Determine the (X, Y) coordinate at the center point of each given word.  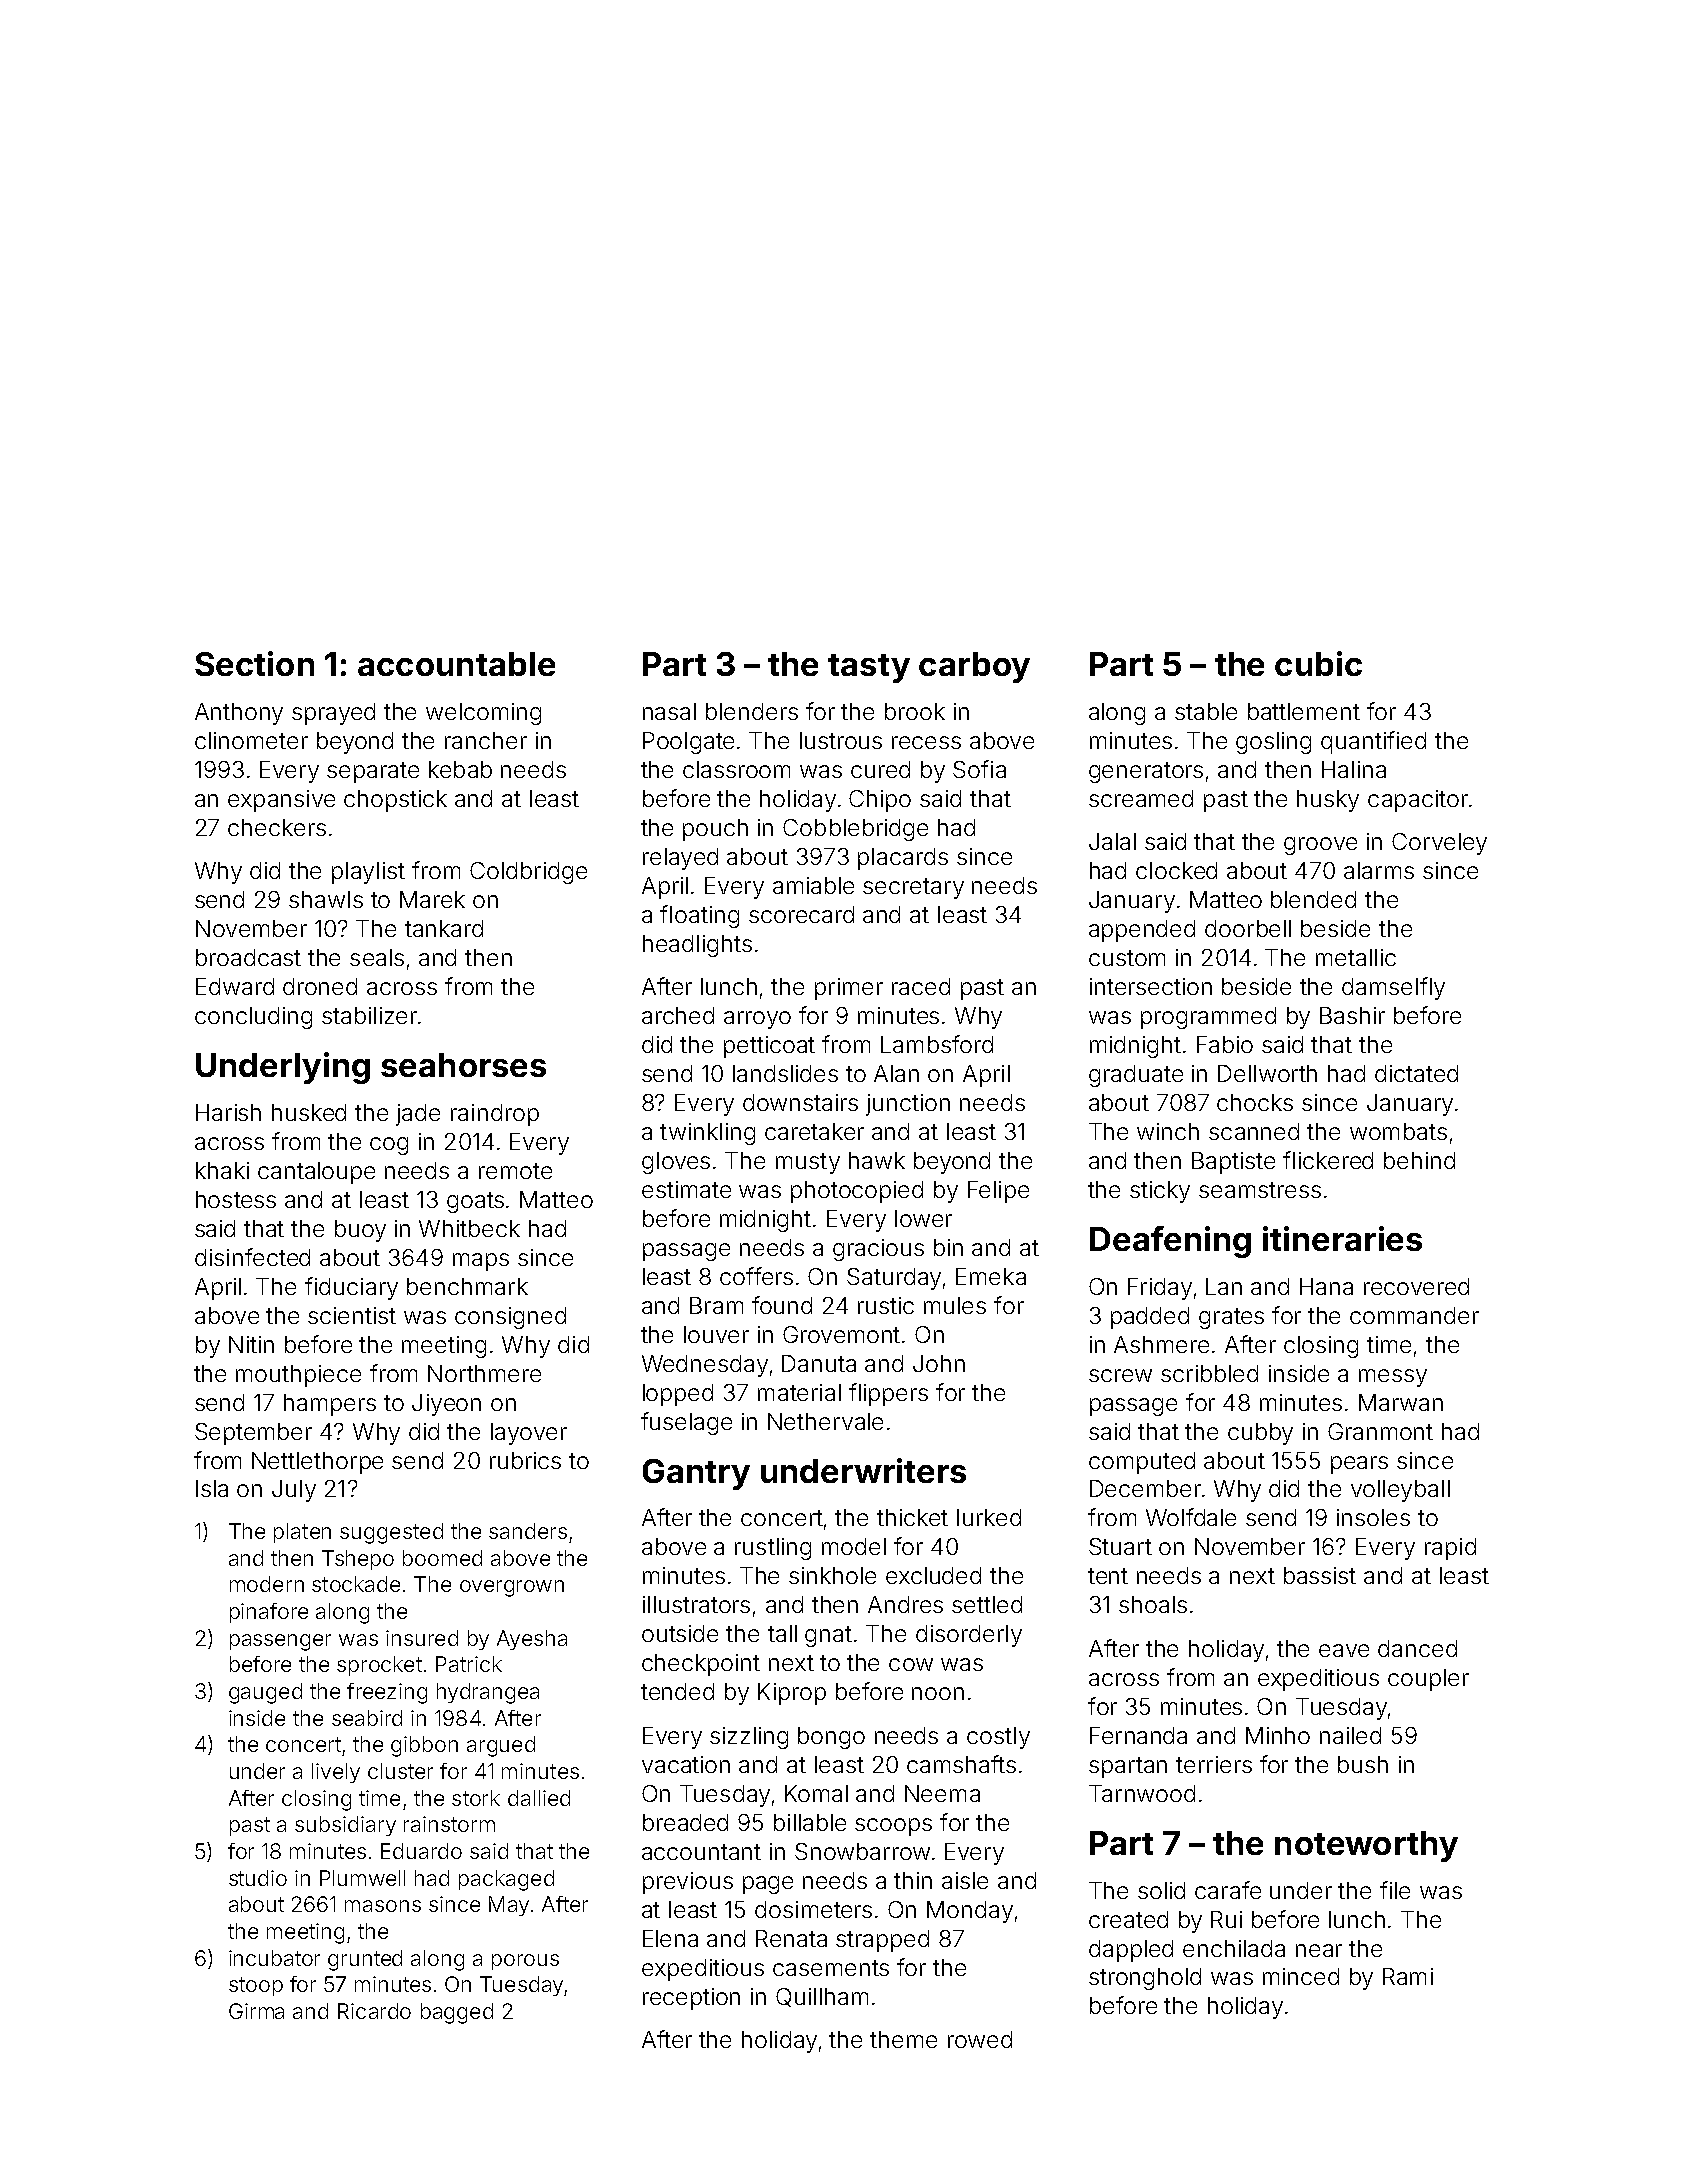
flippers (888, 1394)
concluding (253, 1018)
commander (1414, 1315)
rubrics (525, 1460)
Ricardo (374, 2011)
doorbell (1248, 928)
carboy (974, 667)
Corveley (1439, 844)
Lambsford (937, 1044)
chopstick (395, 801)
